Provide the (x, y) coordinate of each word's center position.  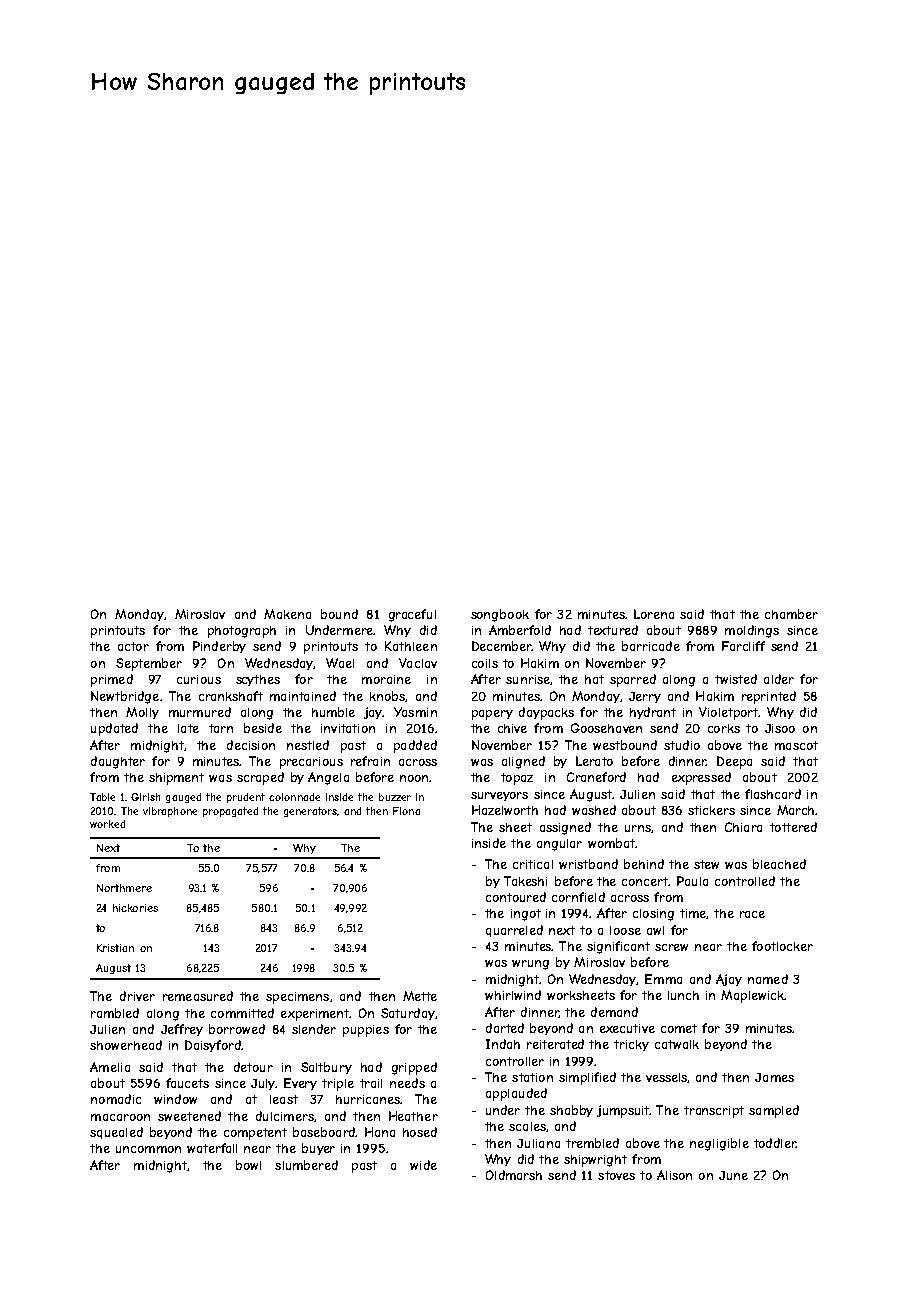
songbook (500, 615)
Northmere (124, 888)
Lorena (654, 614)
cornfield (578, 897)
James (774, 1077)
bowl (248, 1165)
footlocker (782, 946)
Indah (503, 1044)
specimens (297, 998)
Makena (287, 614)
